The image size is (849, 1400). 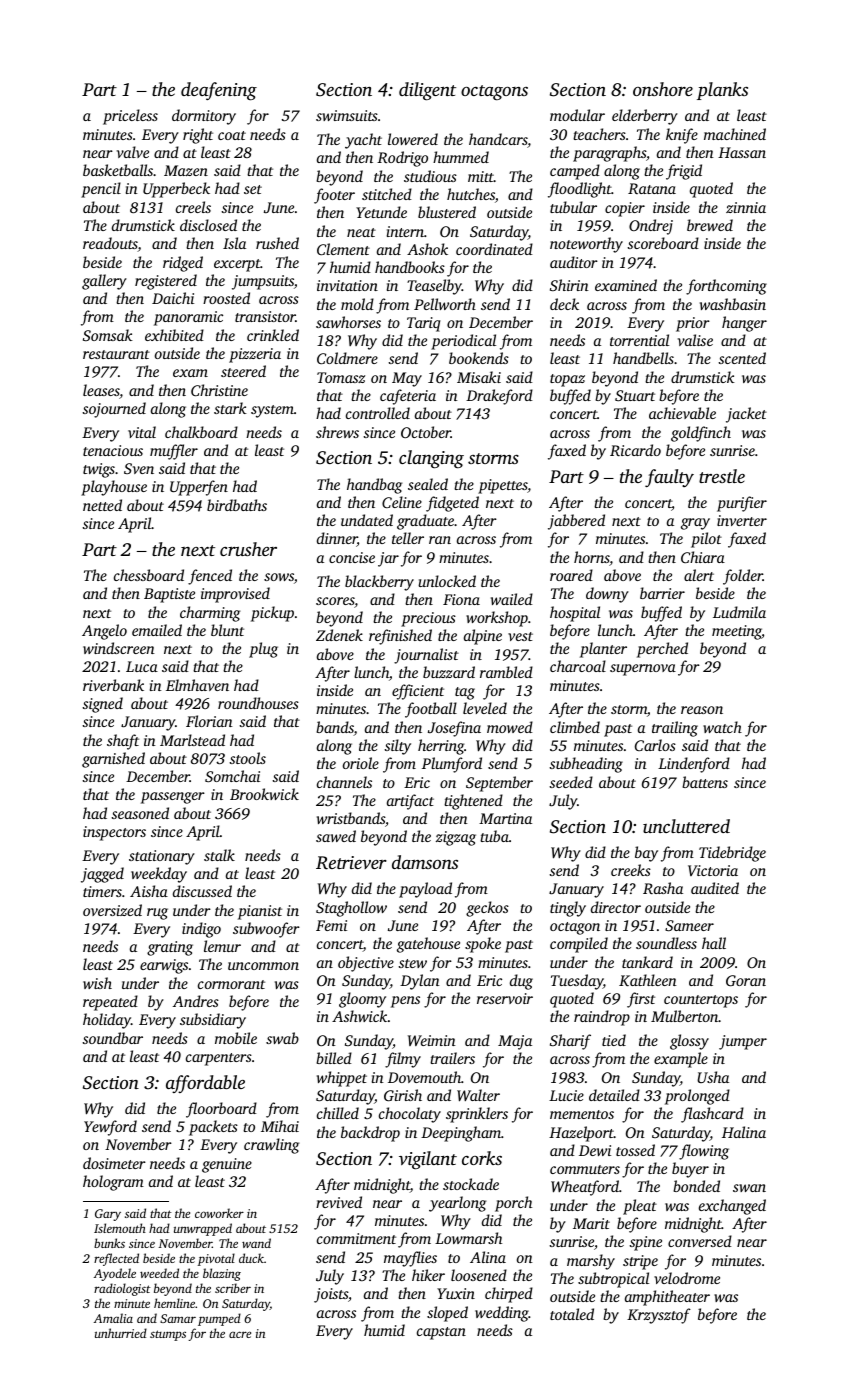 I want to click on Drakeford, so click(x=499, y=397).
